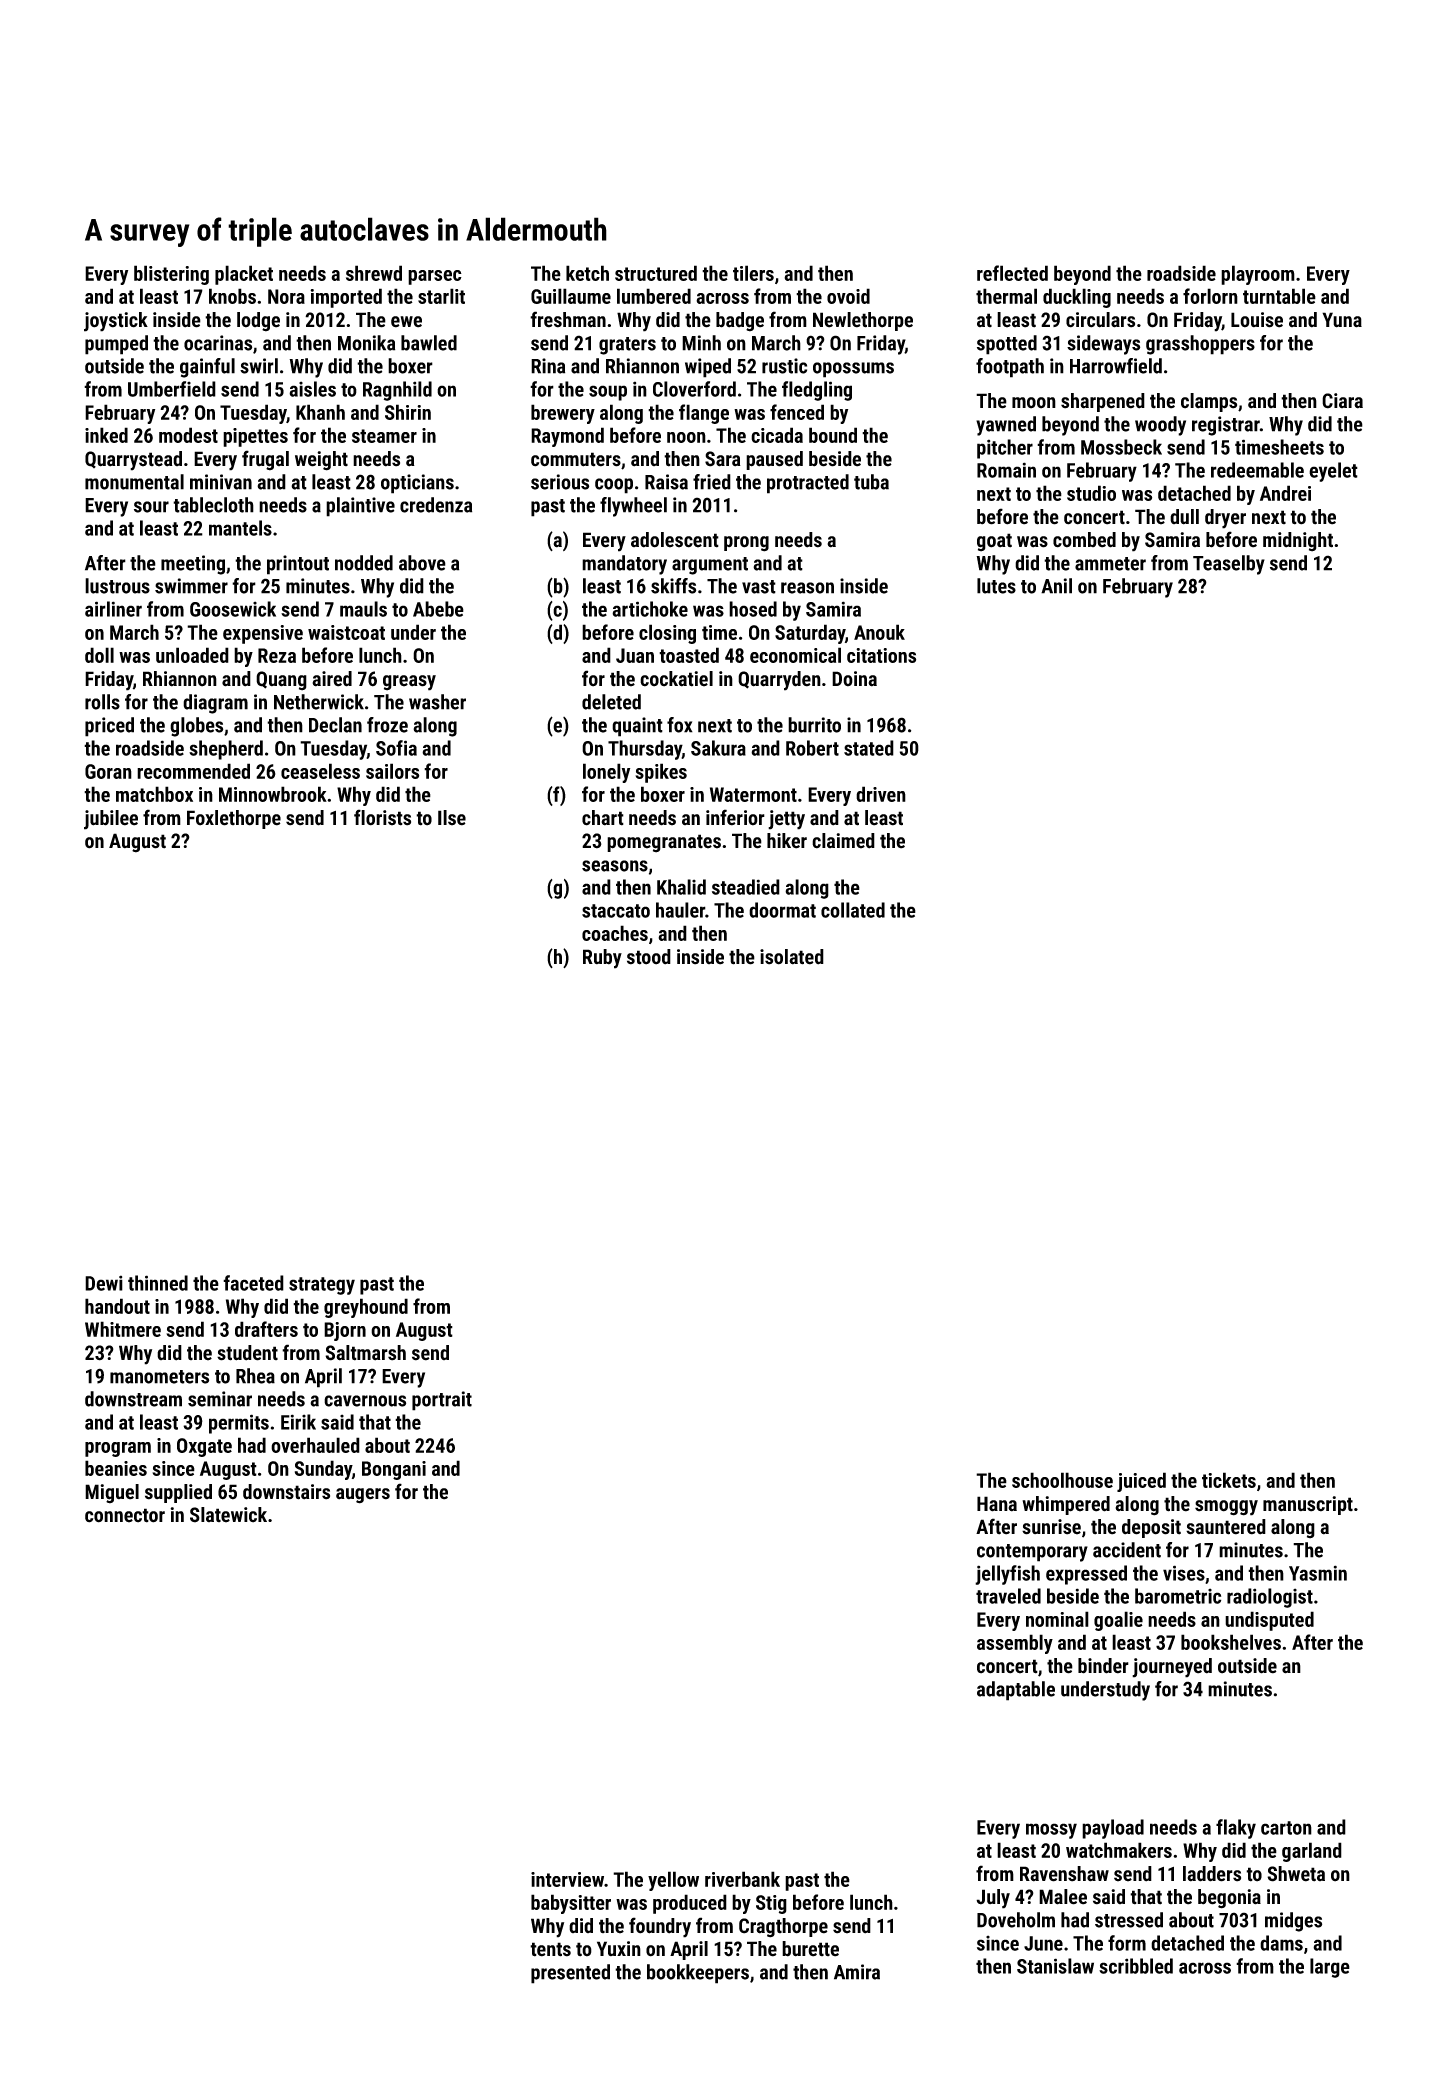  I want to click on collated, so click(853, 910).
